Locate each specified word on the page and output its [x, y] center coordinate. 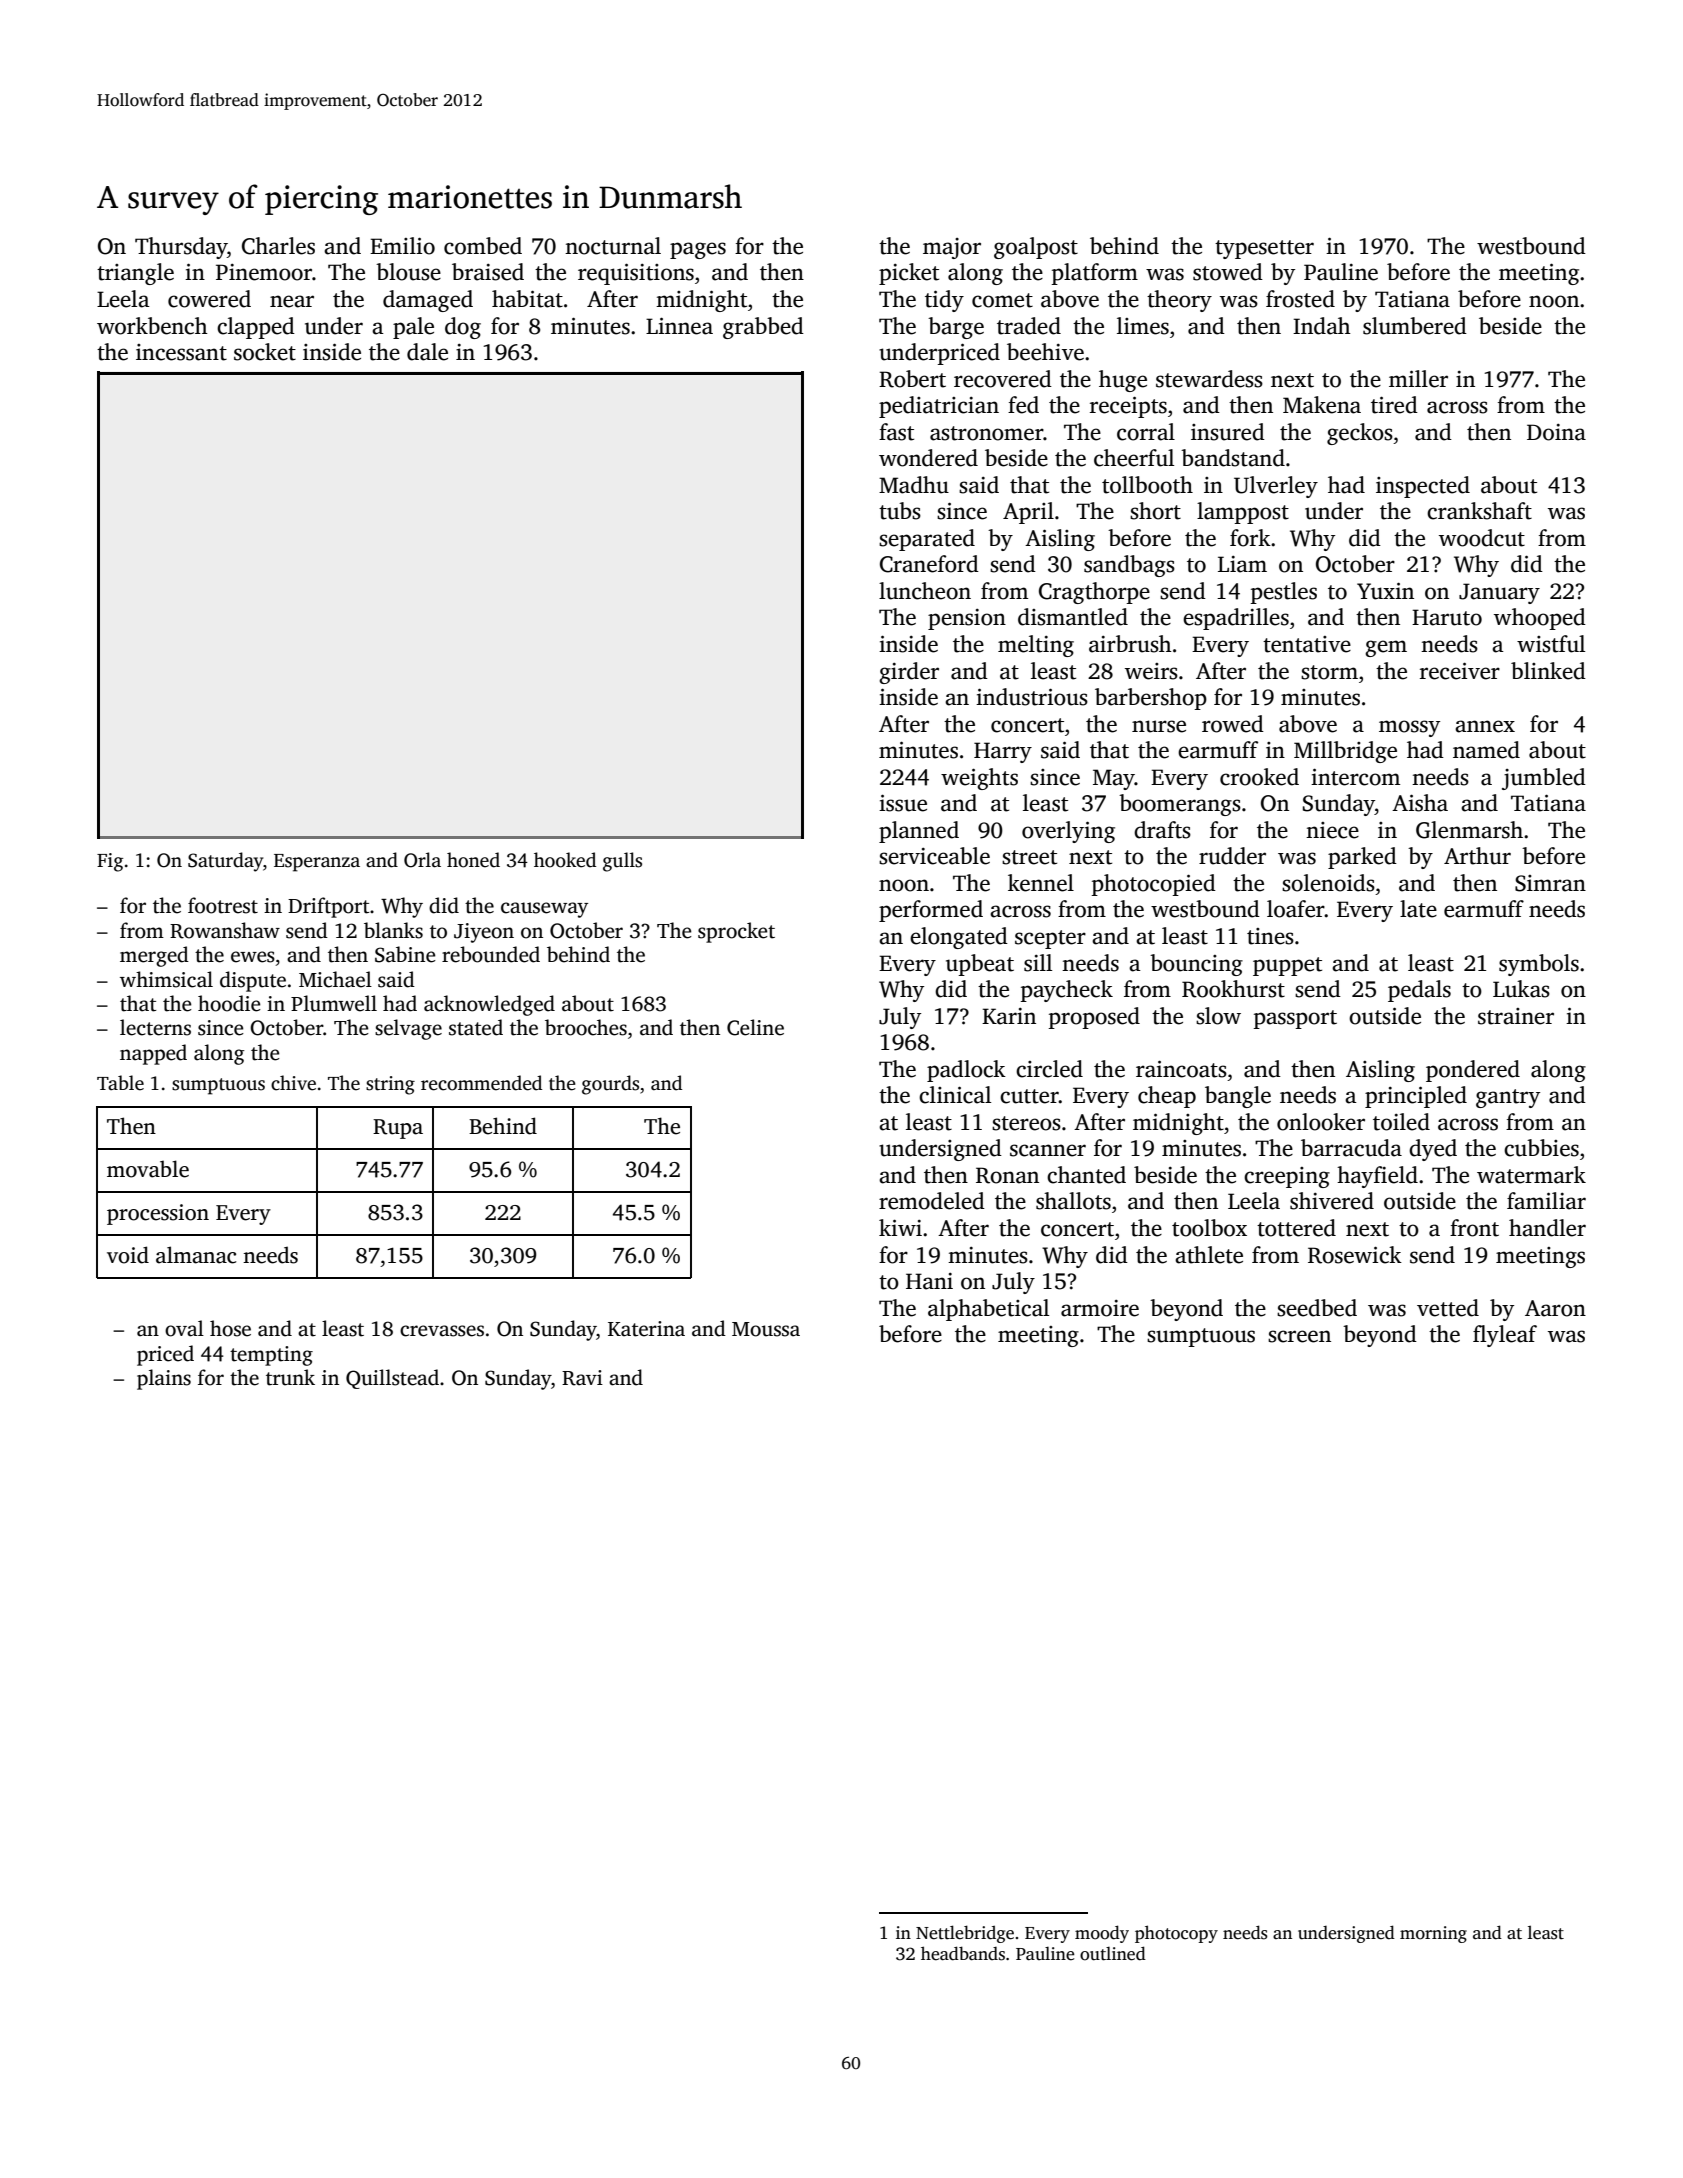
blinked [1548, 671]
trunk [290, 1377]
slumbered [1415, 326]
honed [473, 860]
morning [1433, 1934]
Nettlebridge [965, 1934]
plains [164, 1379]
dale [427, 352]
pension [967, 619]
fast [896, 432]
